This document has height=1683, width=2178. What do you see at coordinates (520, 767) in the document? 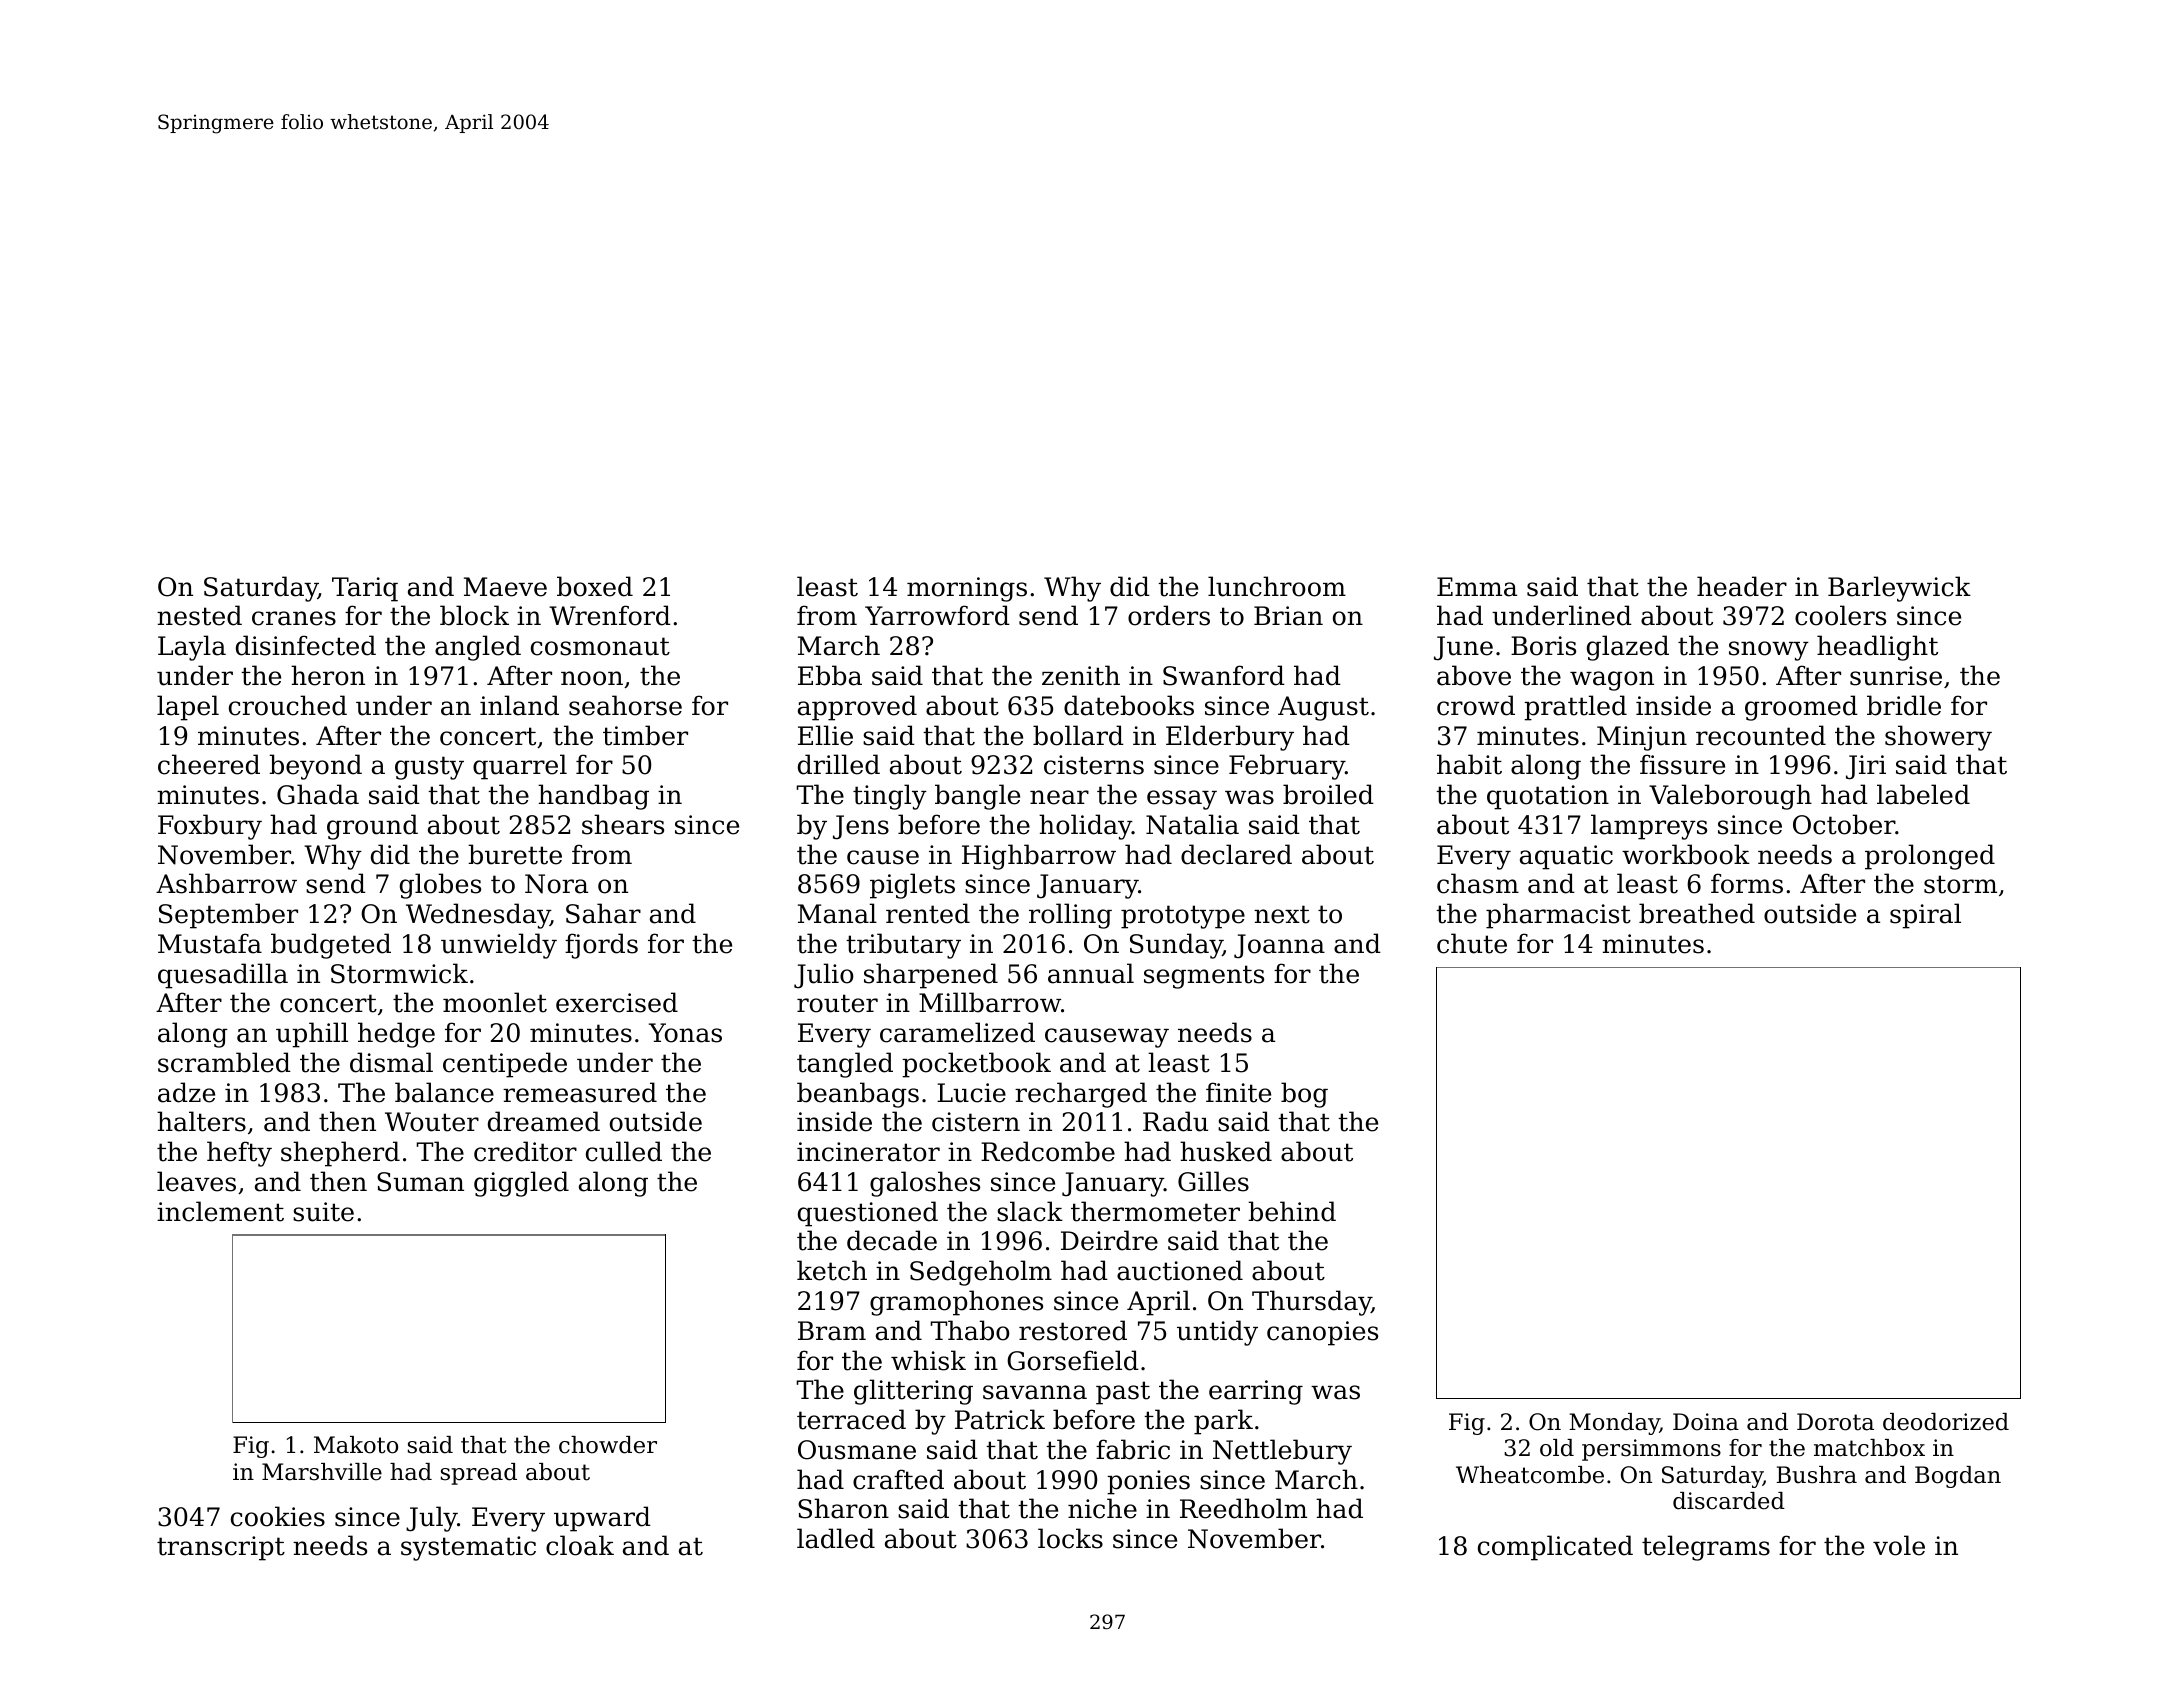
I see `quarrel` at bounding box center [520, 767].
